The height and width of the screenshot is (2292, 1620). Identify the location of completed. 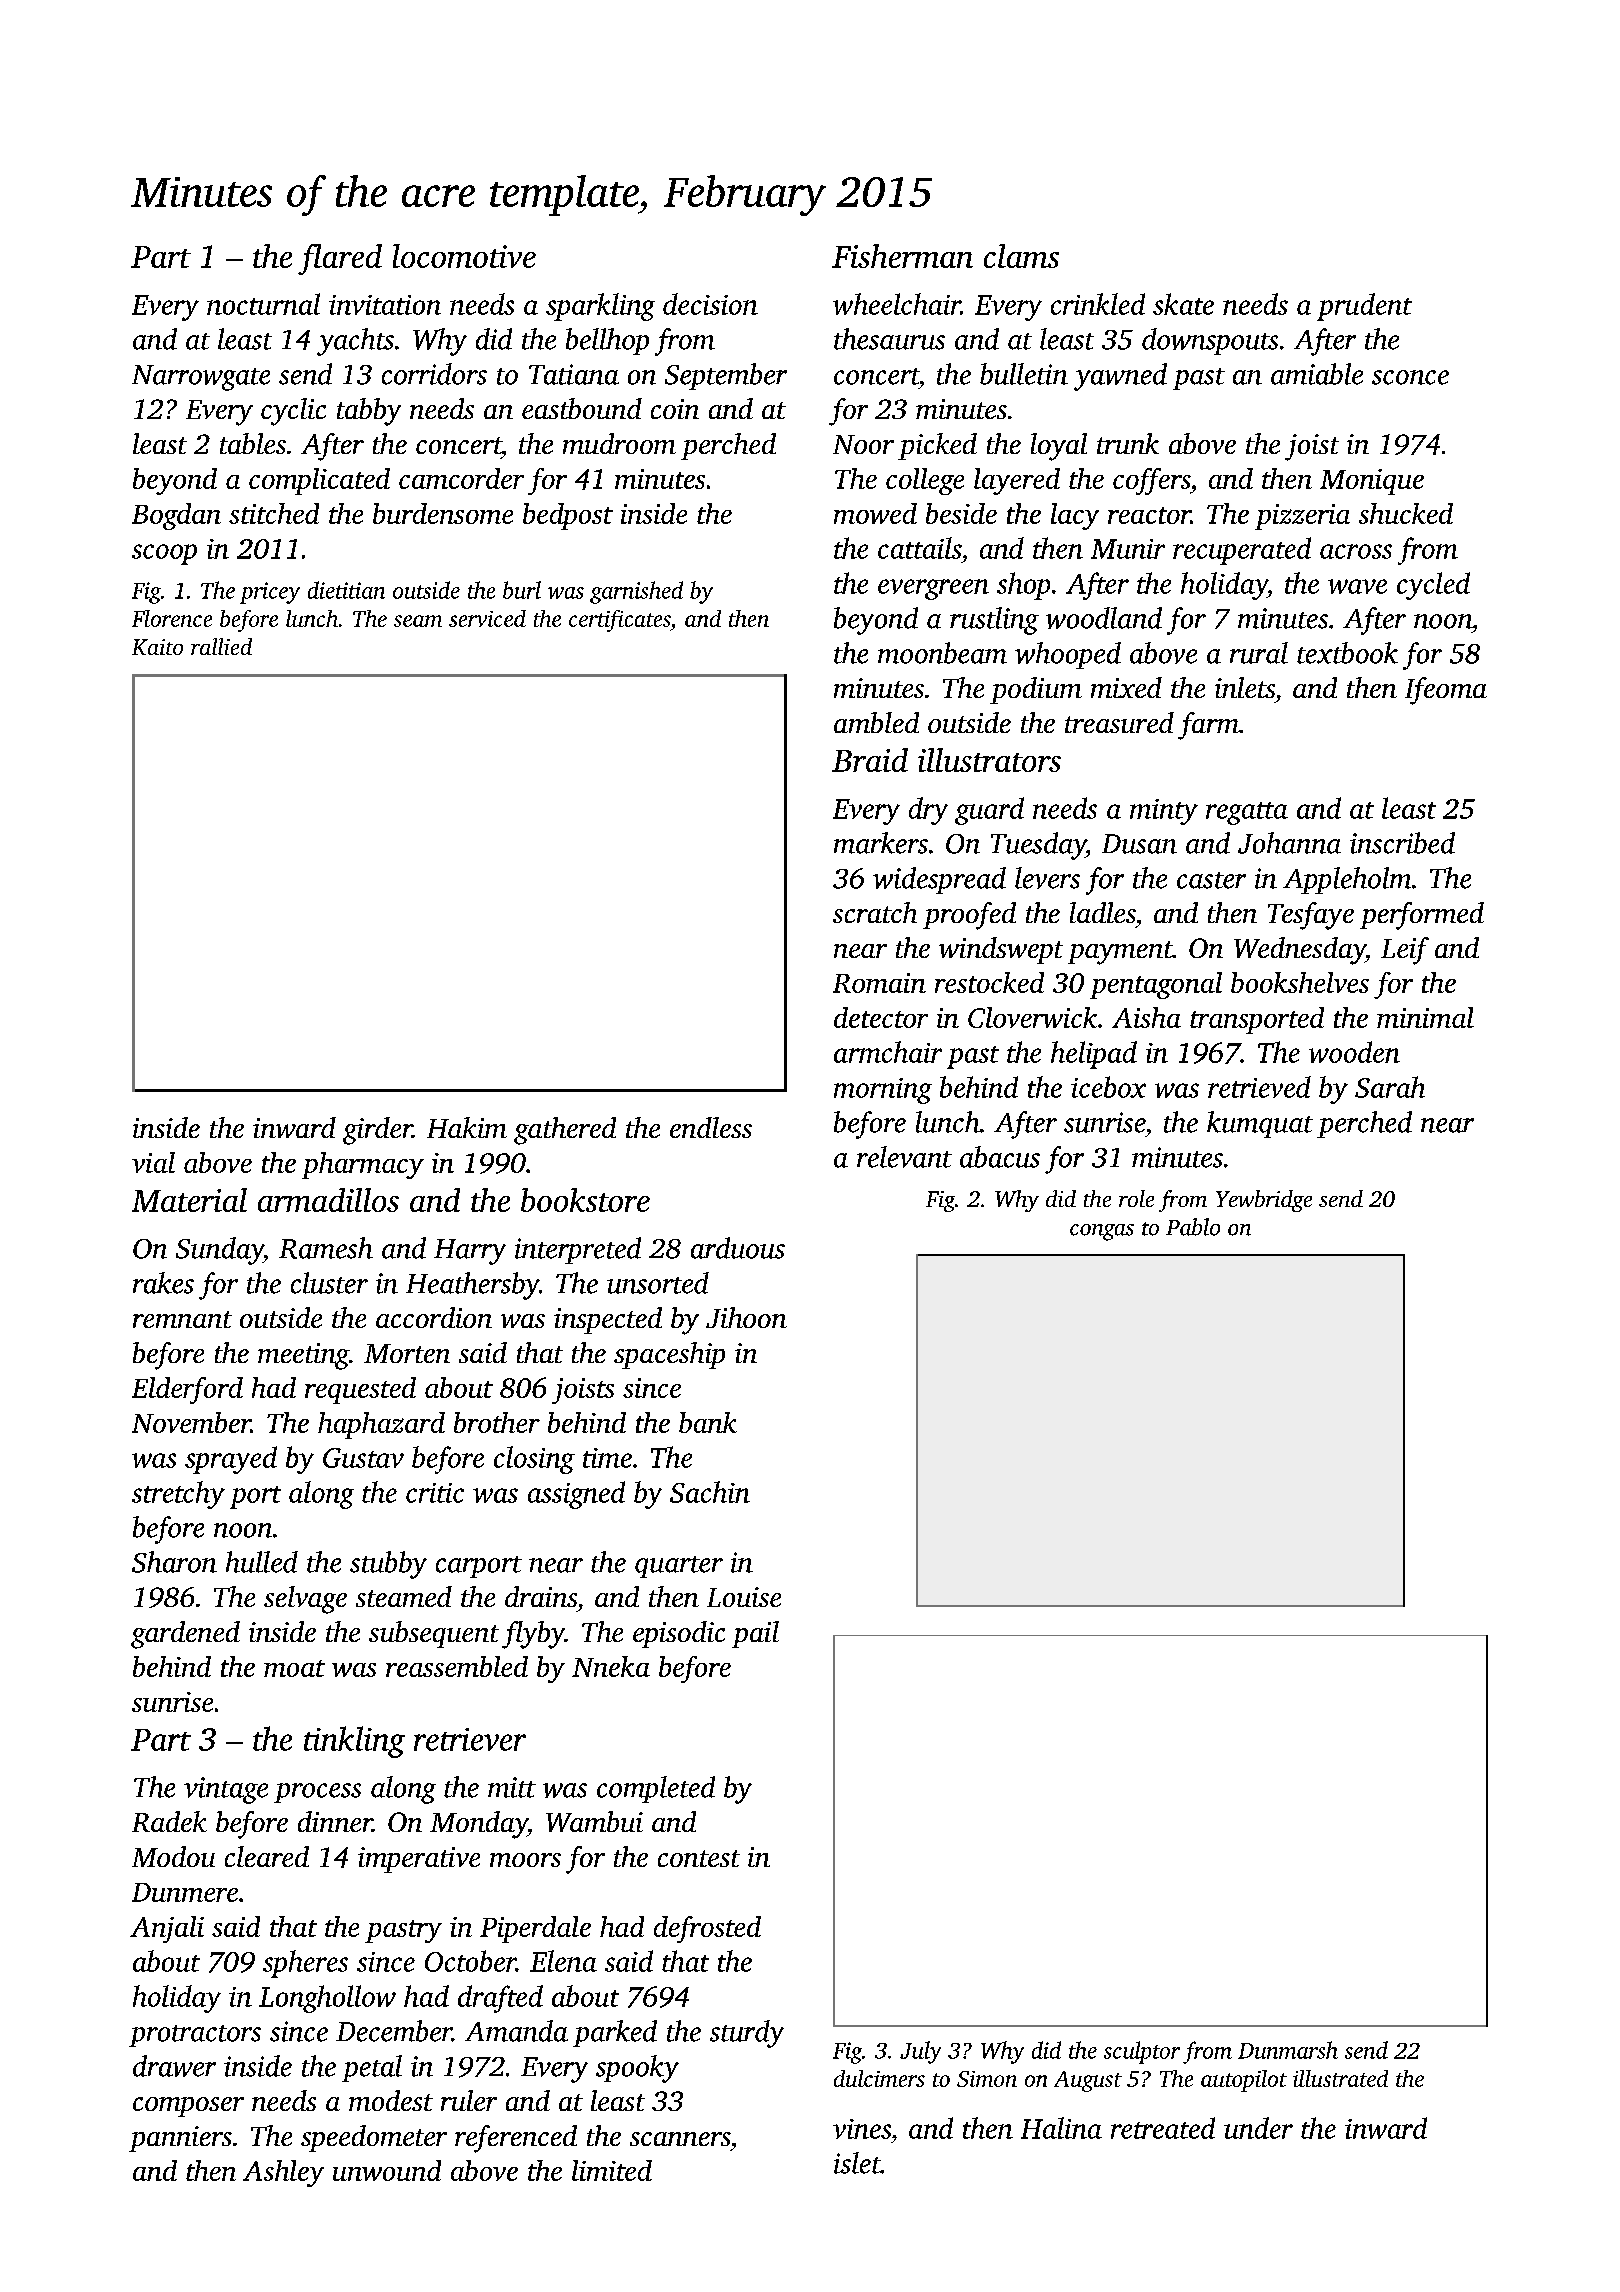
(656, 1789).
